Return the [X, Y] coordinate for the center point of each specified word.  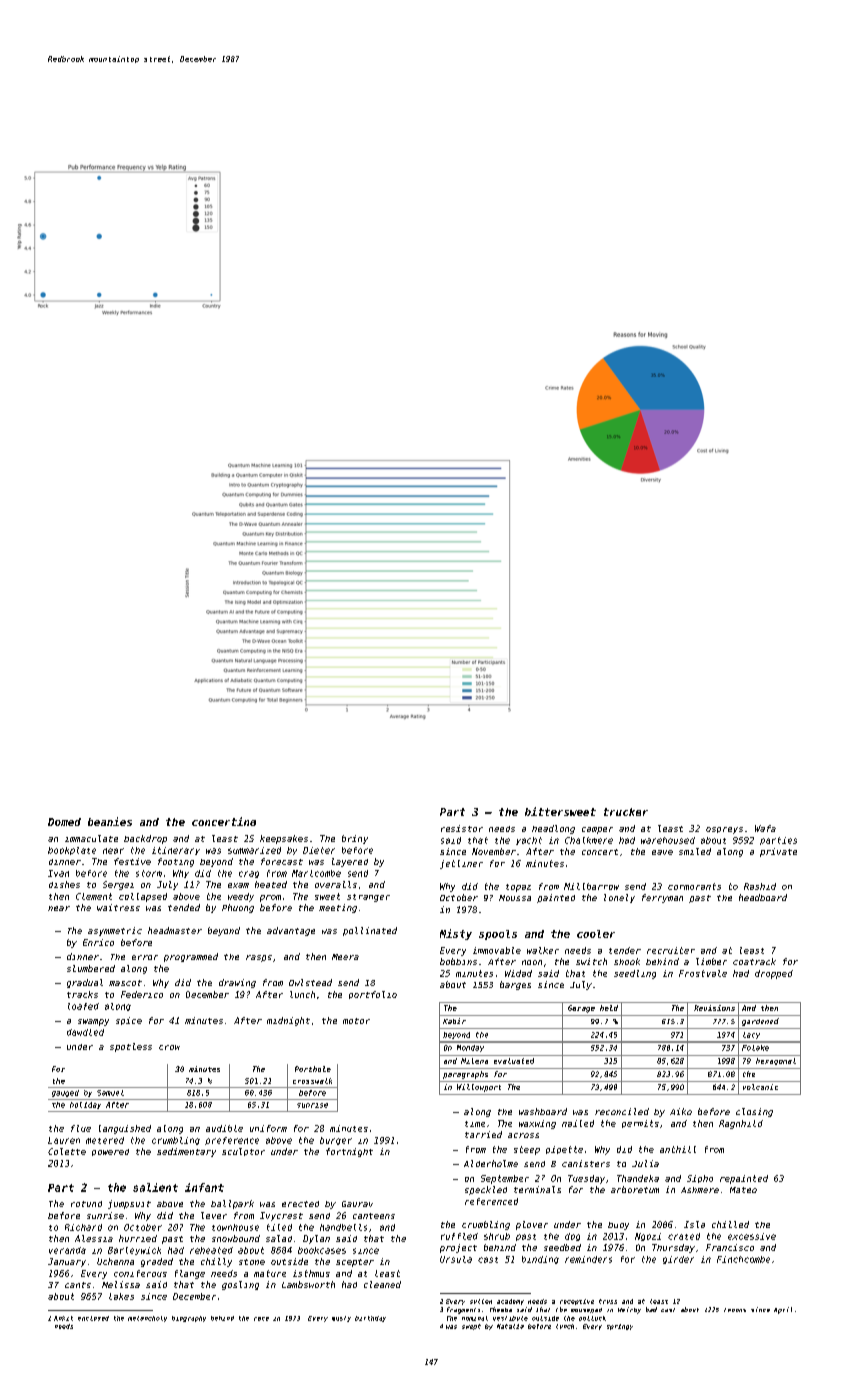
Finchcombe [743, 1259]
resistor [462, 828]
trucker [626, 812]
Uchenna [115, 1261]
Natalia [510, 1326]
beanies [110, 821]
